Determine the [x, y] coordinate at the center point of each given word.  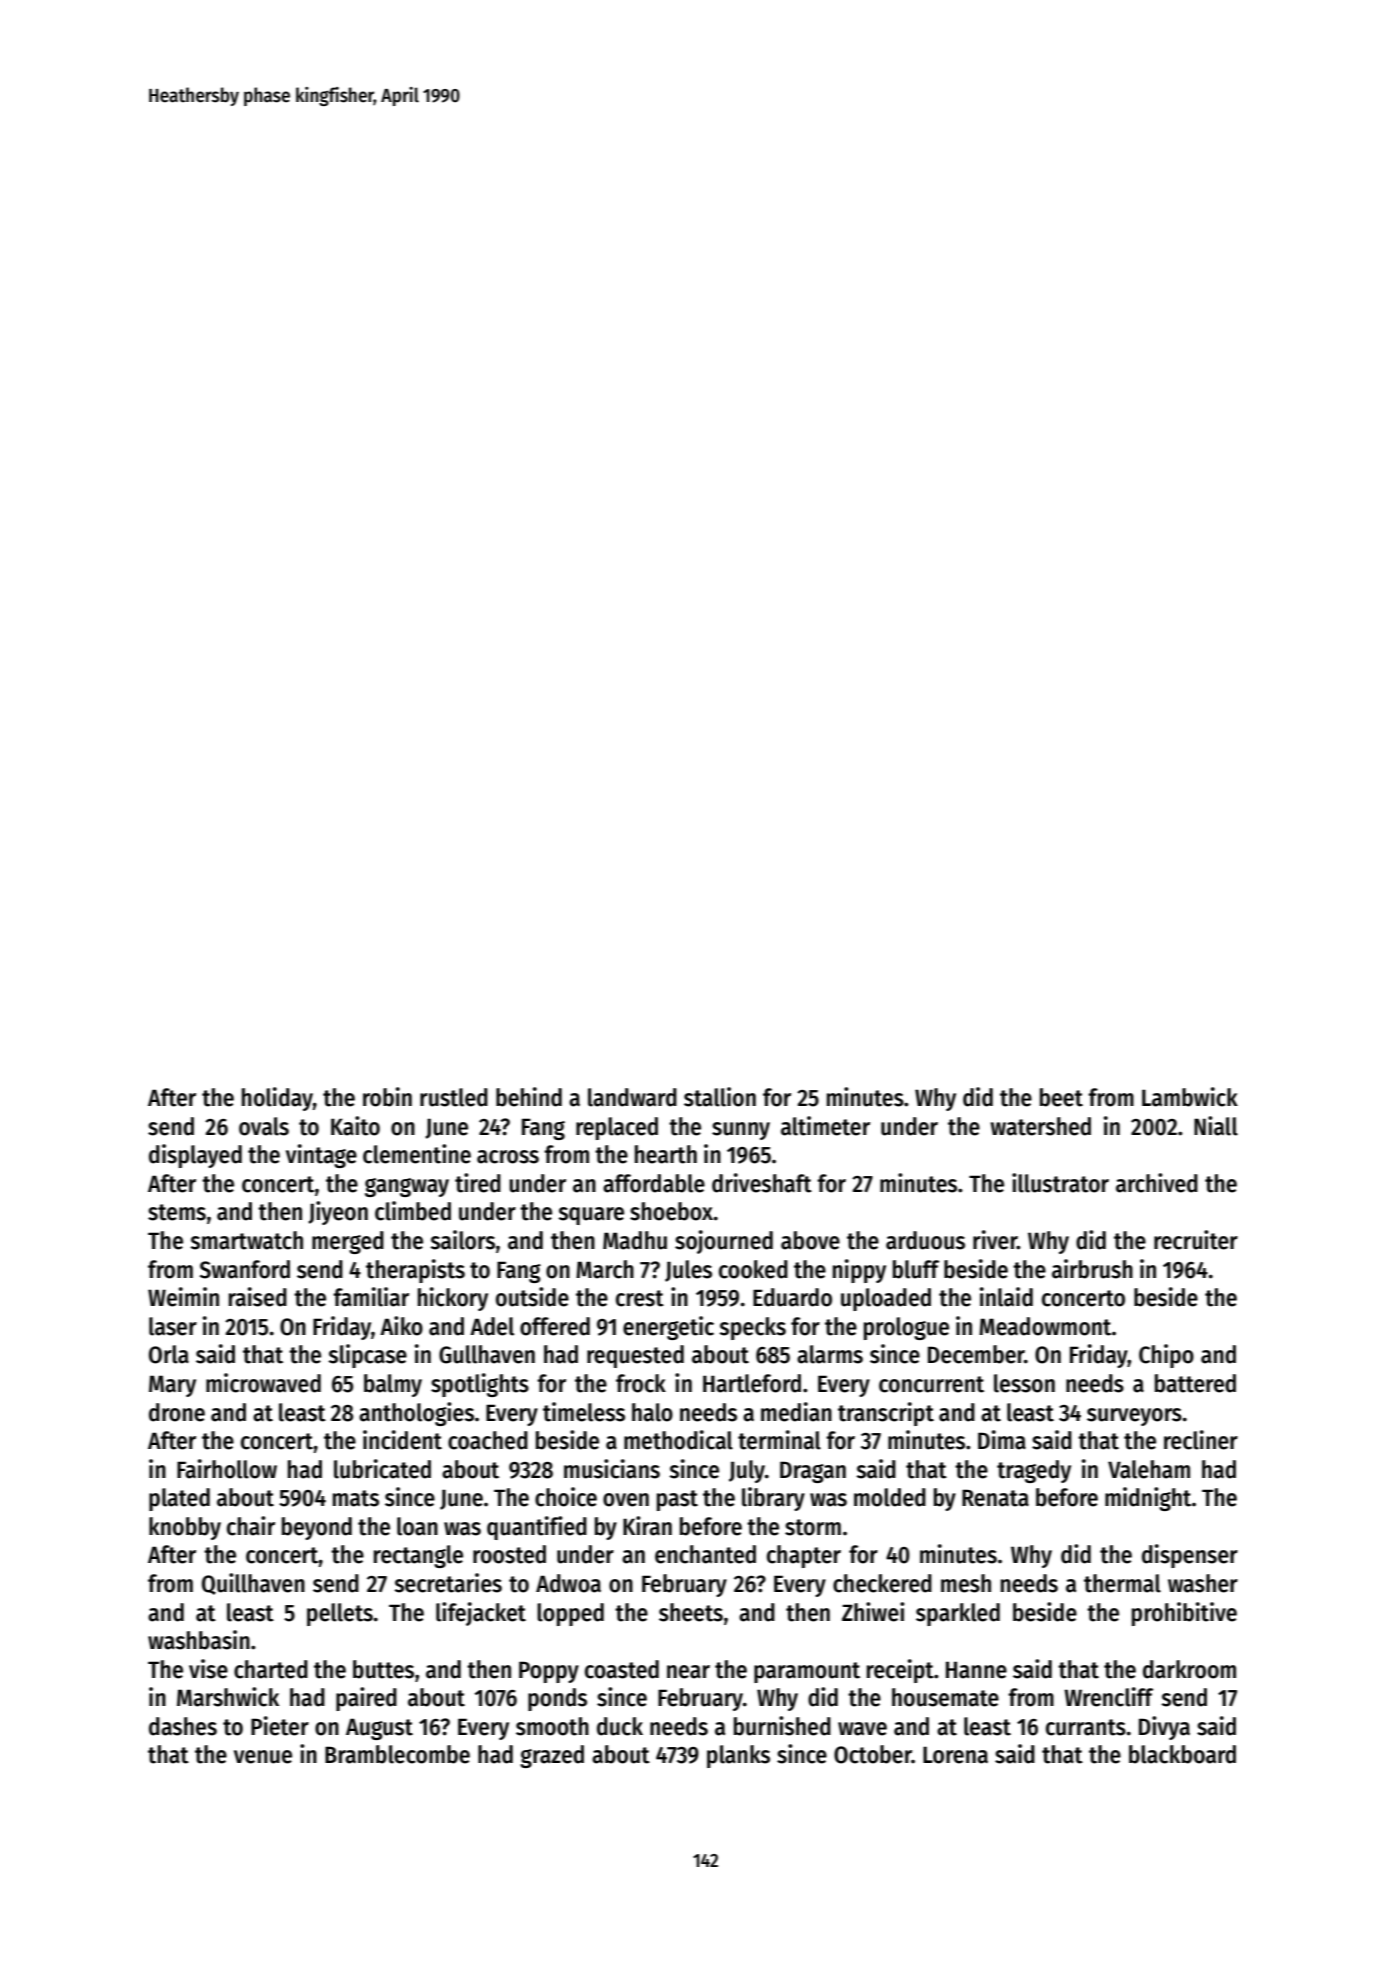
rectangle [418, 1556]
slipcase [367, 1356]
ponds [557, 1699]
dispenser [1190, 1556]
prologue [906, 1328]
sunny [741, 1131]
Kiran [647, 1526]
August [379, 1729]
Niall [1216, 1126]
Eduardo [792, 1297]
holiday [277, 1099]
